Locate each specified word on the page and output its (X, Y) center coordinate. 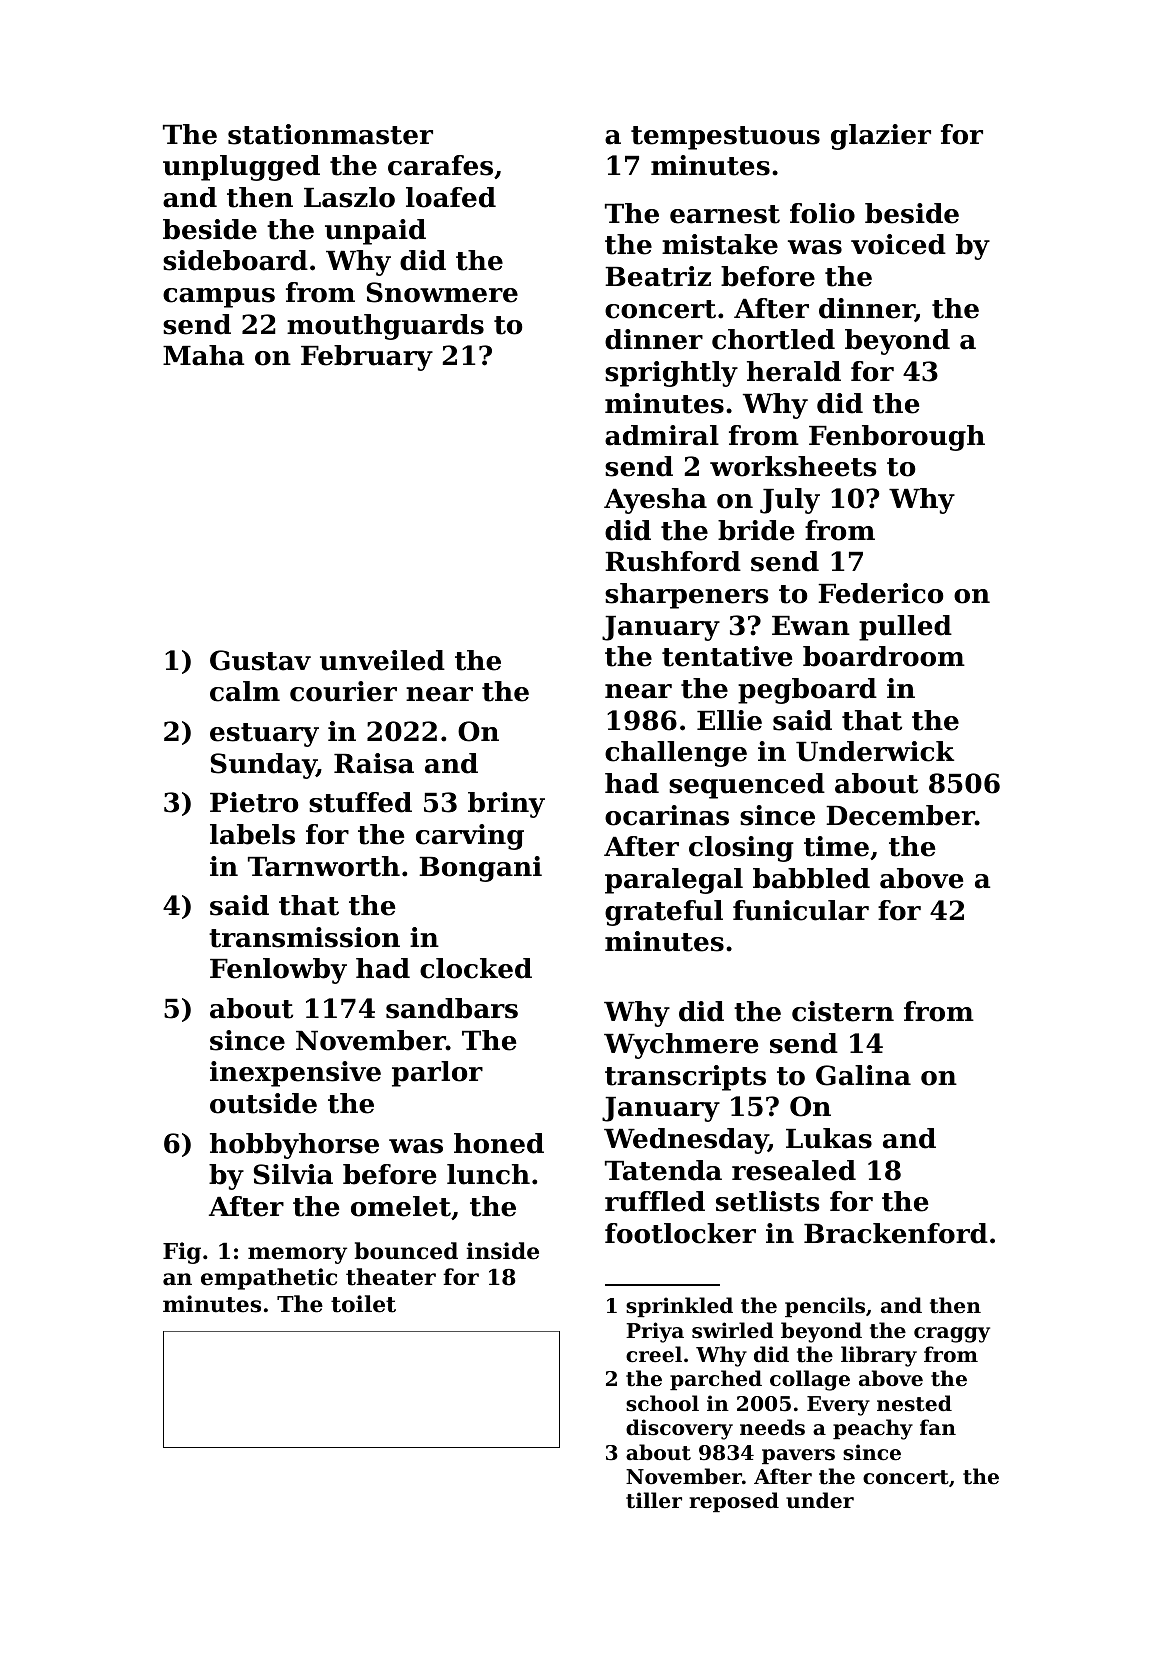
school (662, 1403)
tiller (654, 1500)
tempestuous (725, 138)
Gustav (260, 660)
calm (245, 691)
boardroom (884, 656)
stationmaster (330, 134)
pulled (905, 628)
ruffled (655, 1201)
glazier (881, 137)
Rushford (673, 561)
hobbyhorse (294, 1146)
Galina (863, 1075)
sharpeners (687, 596)
